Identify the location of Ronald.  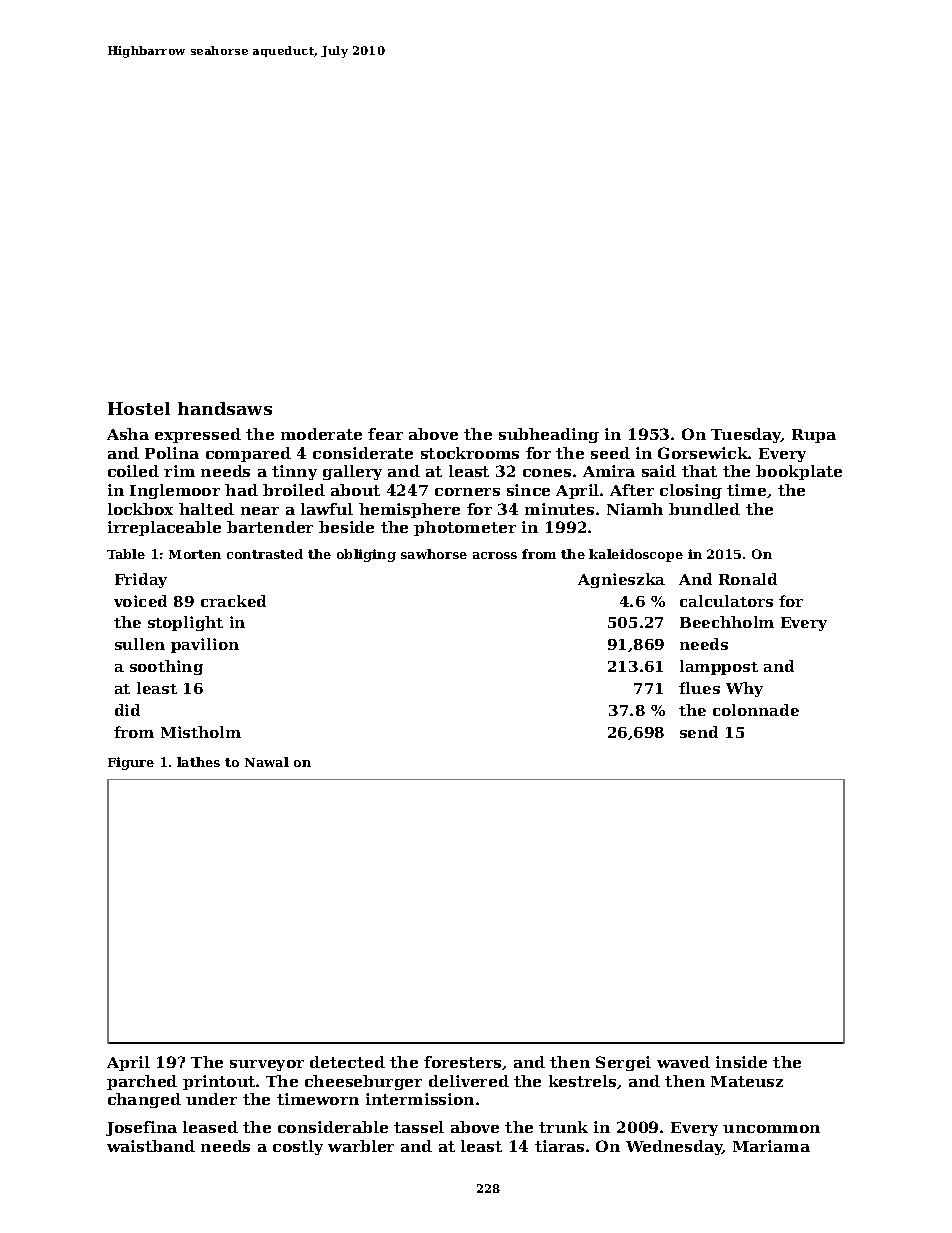
(748, 579).
